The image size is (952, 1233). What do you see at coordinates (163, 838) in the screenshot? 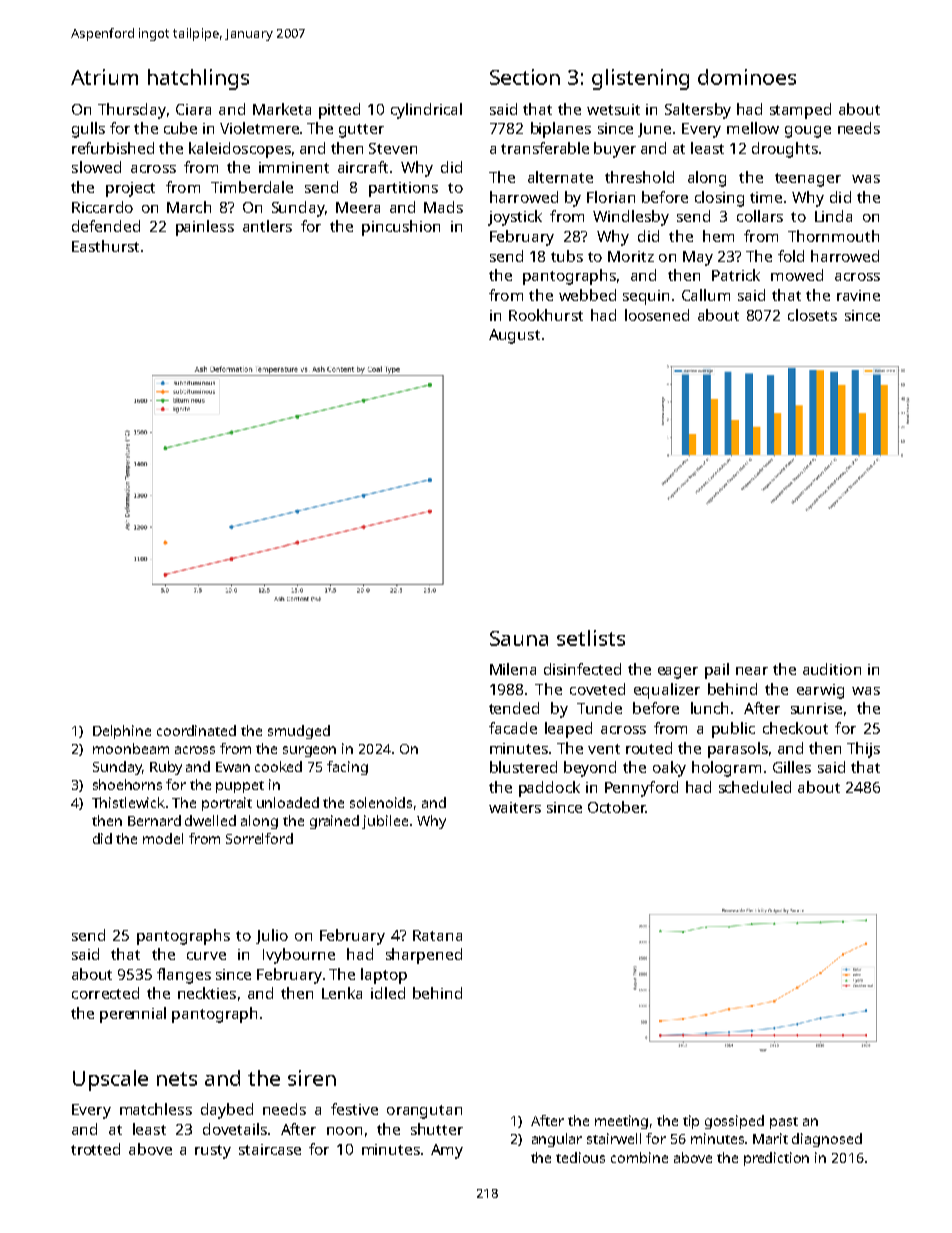
I see `model` at bounding box center [163, 838].
